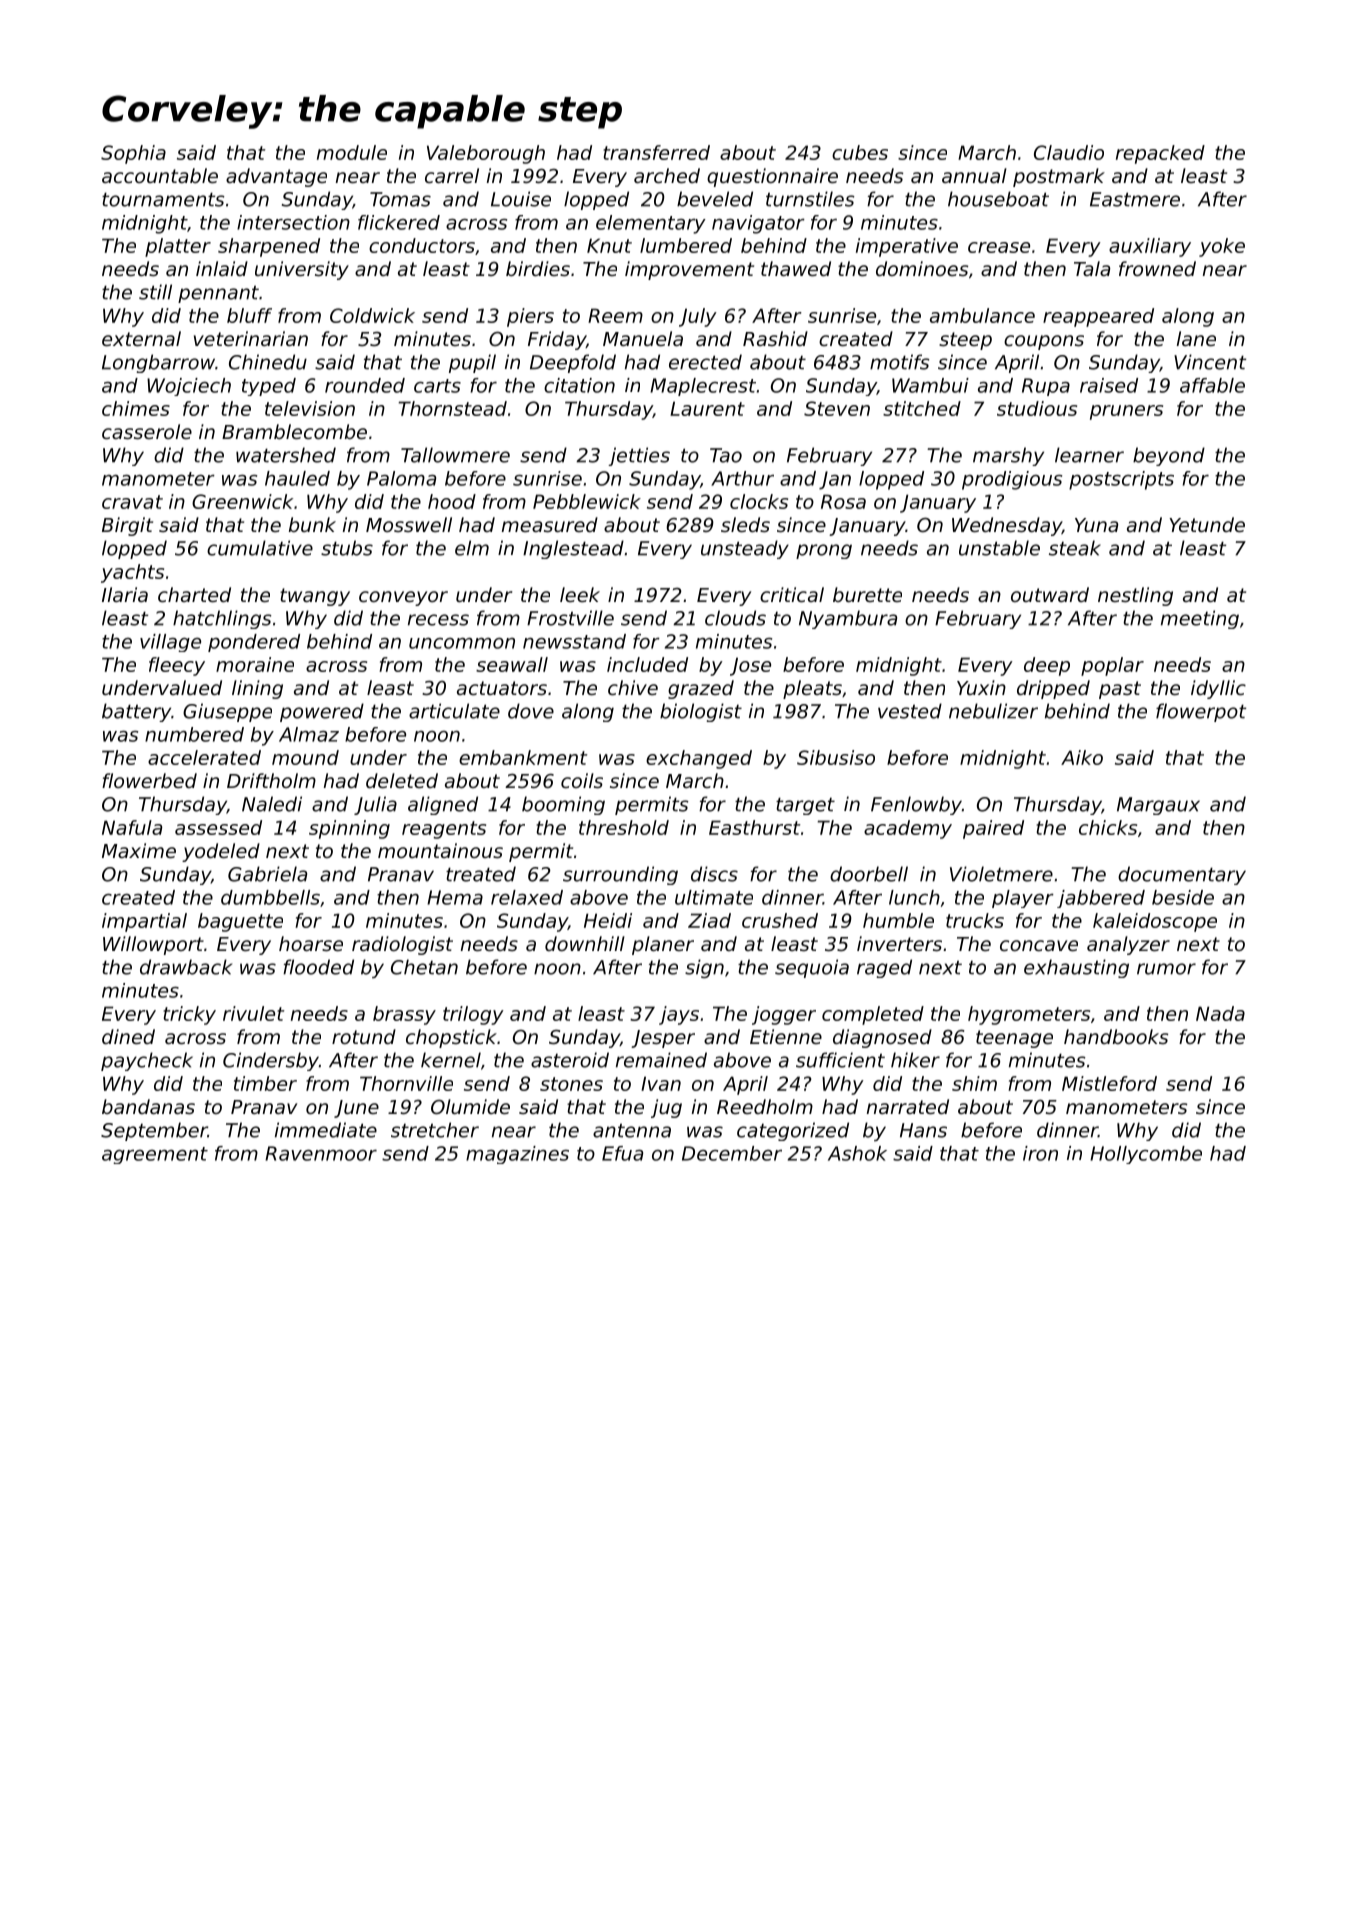 Image resolution: width=1347 pixels, height=1905 pixels. Describe the element at coordinates (1008, 456) in the image. I see `marshy` at that location.
